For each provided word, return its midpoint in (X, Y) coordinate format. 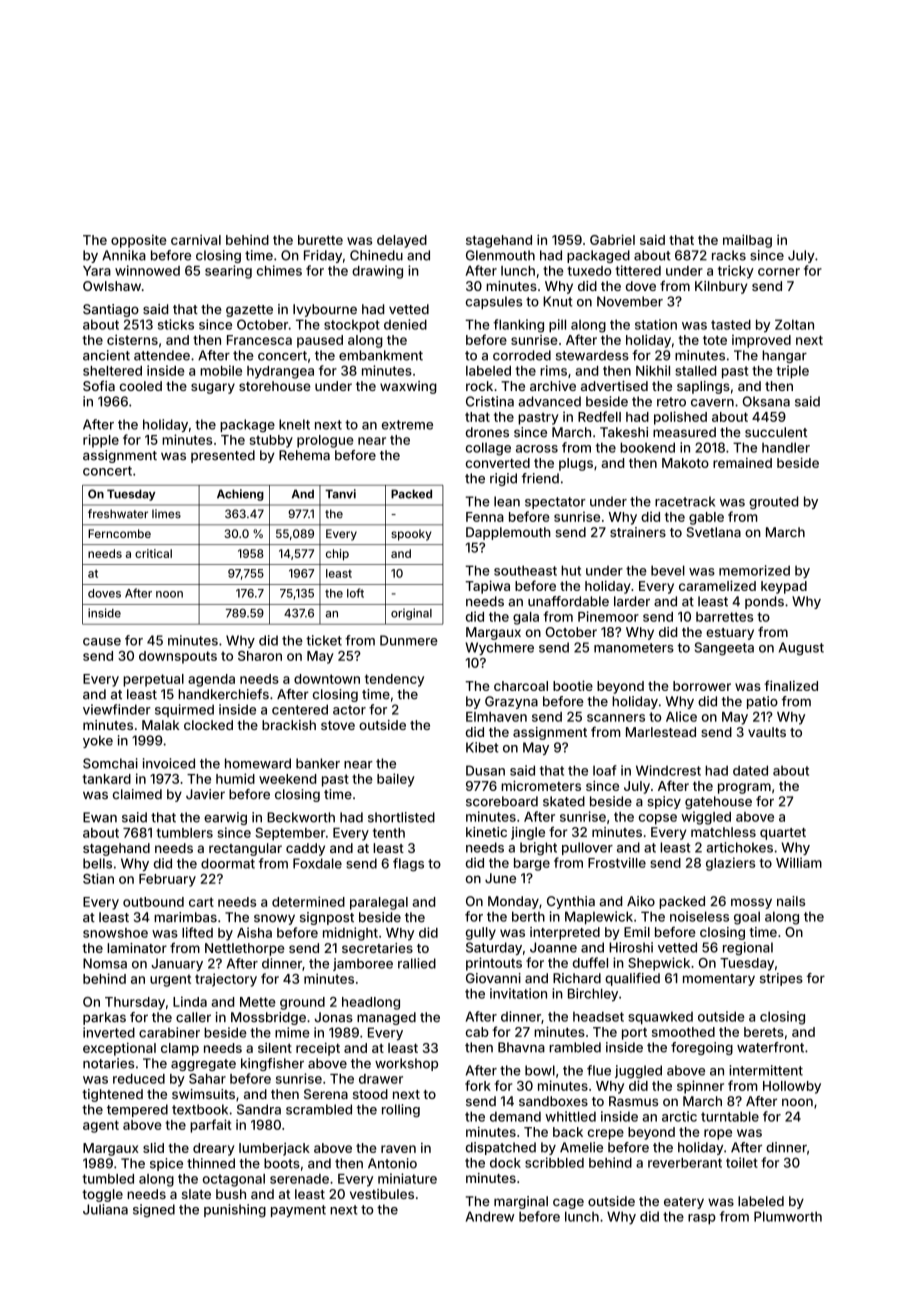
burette (320, 240)
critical (153, 553)
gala (526, 618)
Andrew (490, 1216)
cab (477, 1032)
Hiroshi (631, 947)
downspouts (178, 657)
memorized (754, 570)
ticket (324, 640)
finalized (791, 685)
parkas (104, 1018)
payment (298, 1211)
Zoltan (794, 324)
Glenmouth (500, 255)
